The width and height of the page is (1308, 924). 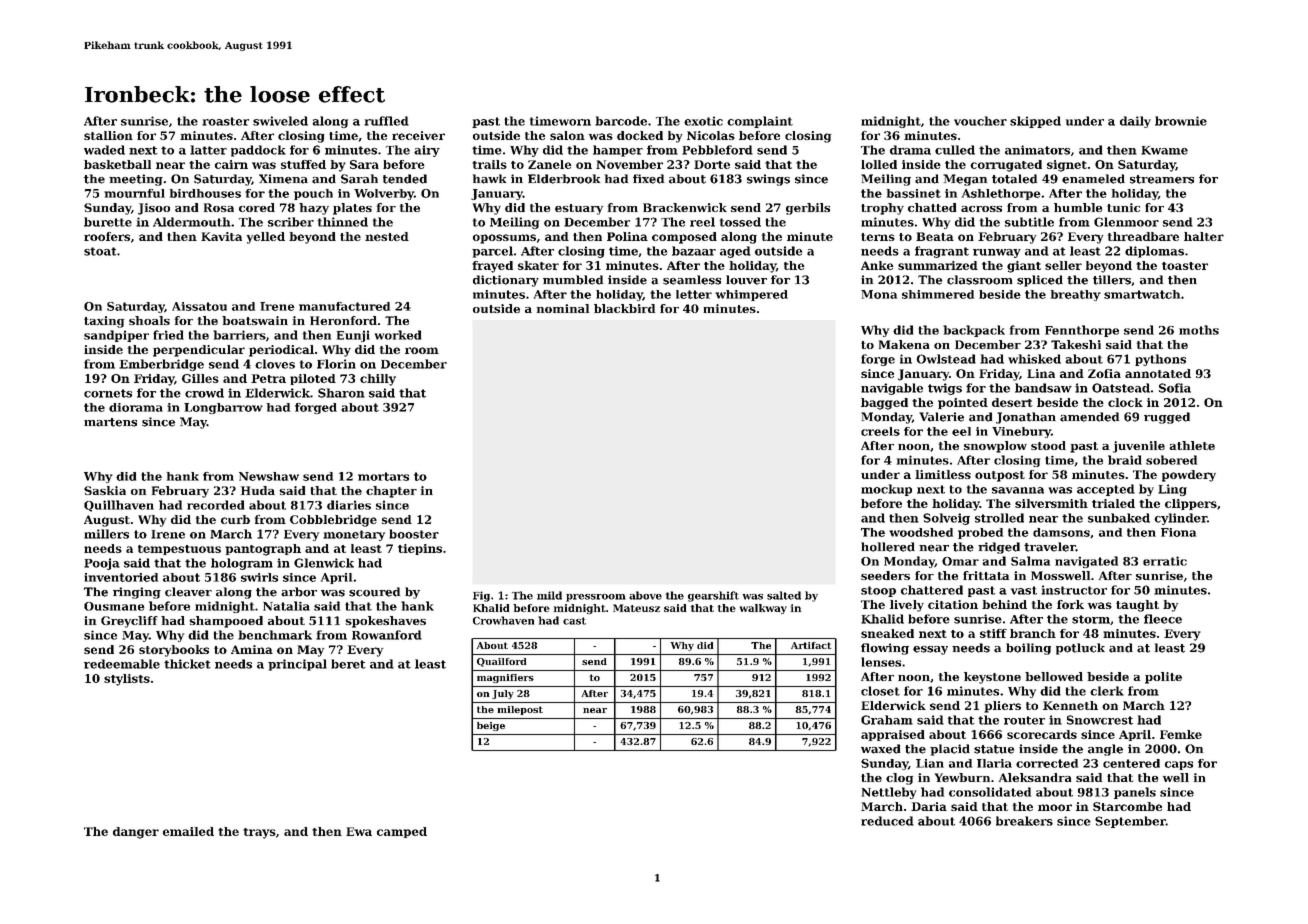 I want to click on daily, so click(x=1135, y=122).
